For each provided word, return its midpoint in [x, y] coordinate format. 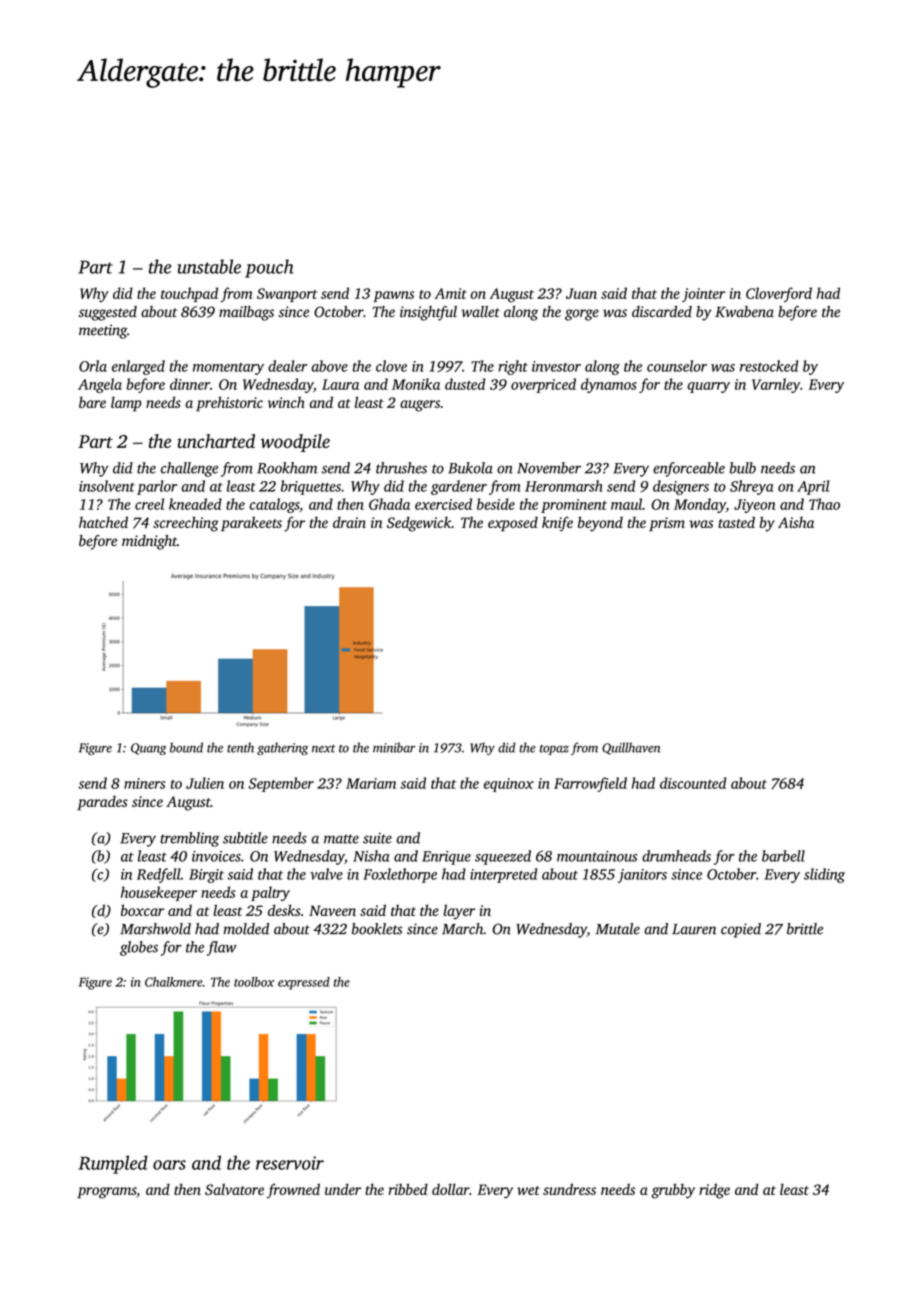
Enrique [446, 858]
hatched [103, 522]
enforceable [689, 469]
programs [106, 1193]
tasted [736, 522]
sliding [824, 875]
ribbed [408, 1189]
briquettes [311, 487]
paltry [270, 893]
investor [556, 366]
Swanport [287, 295]
